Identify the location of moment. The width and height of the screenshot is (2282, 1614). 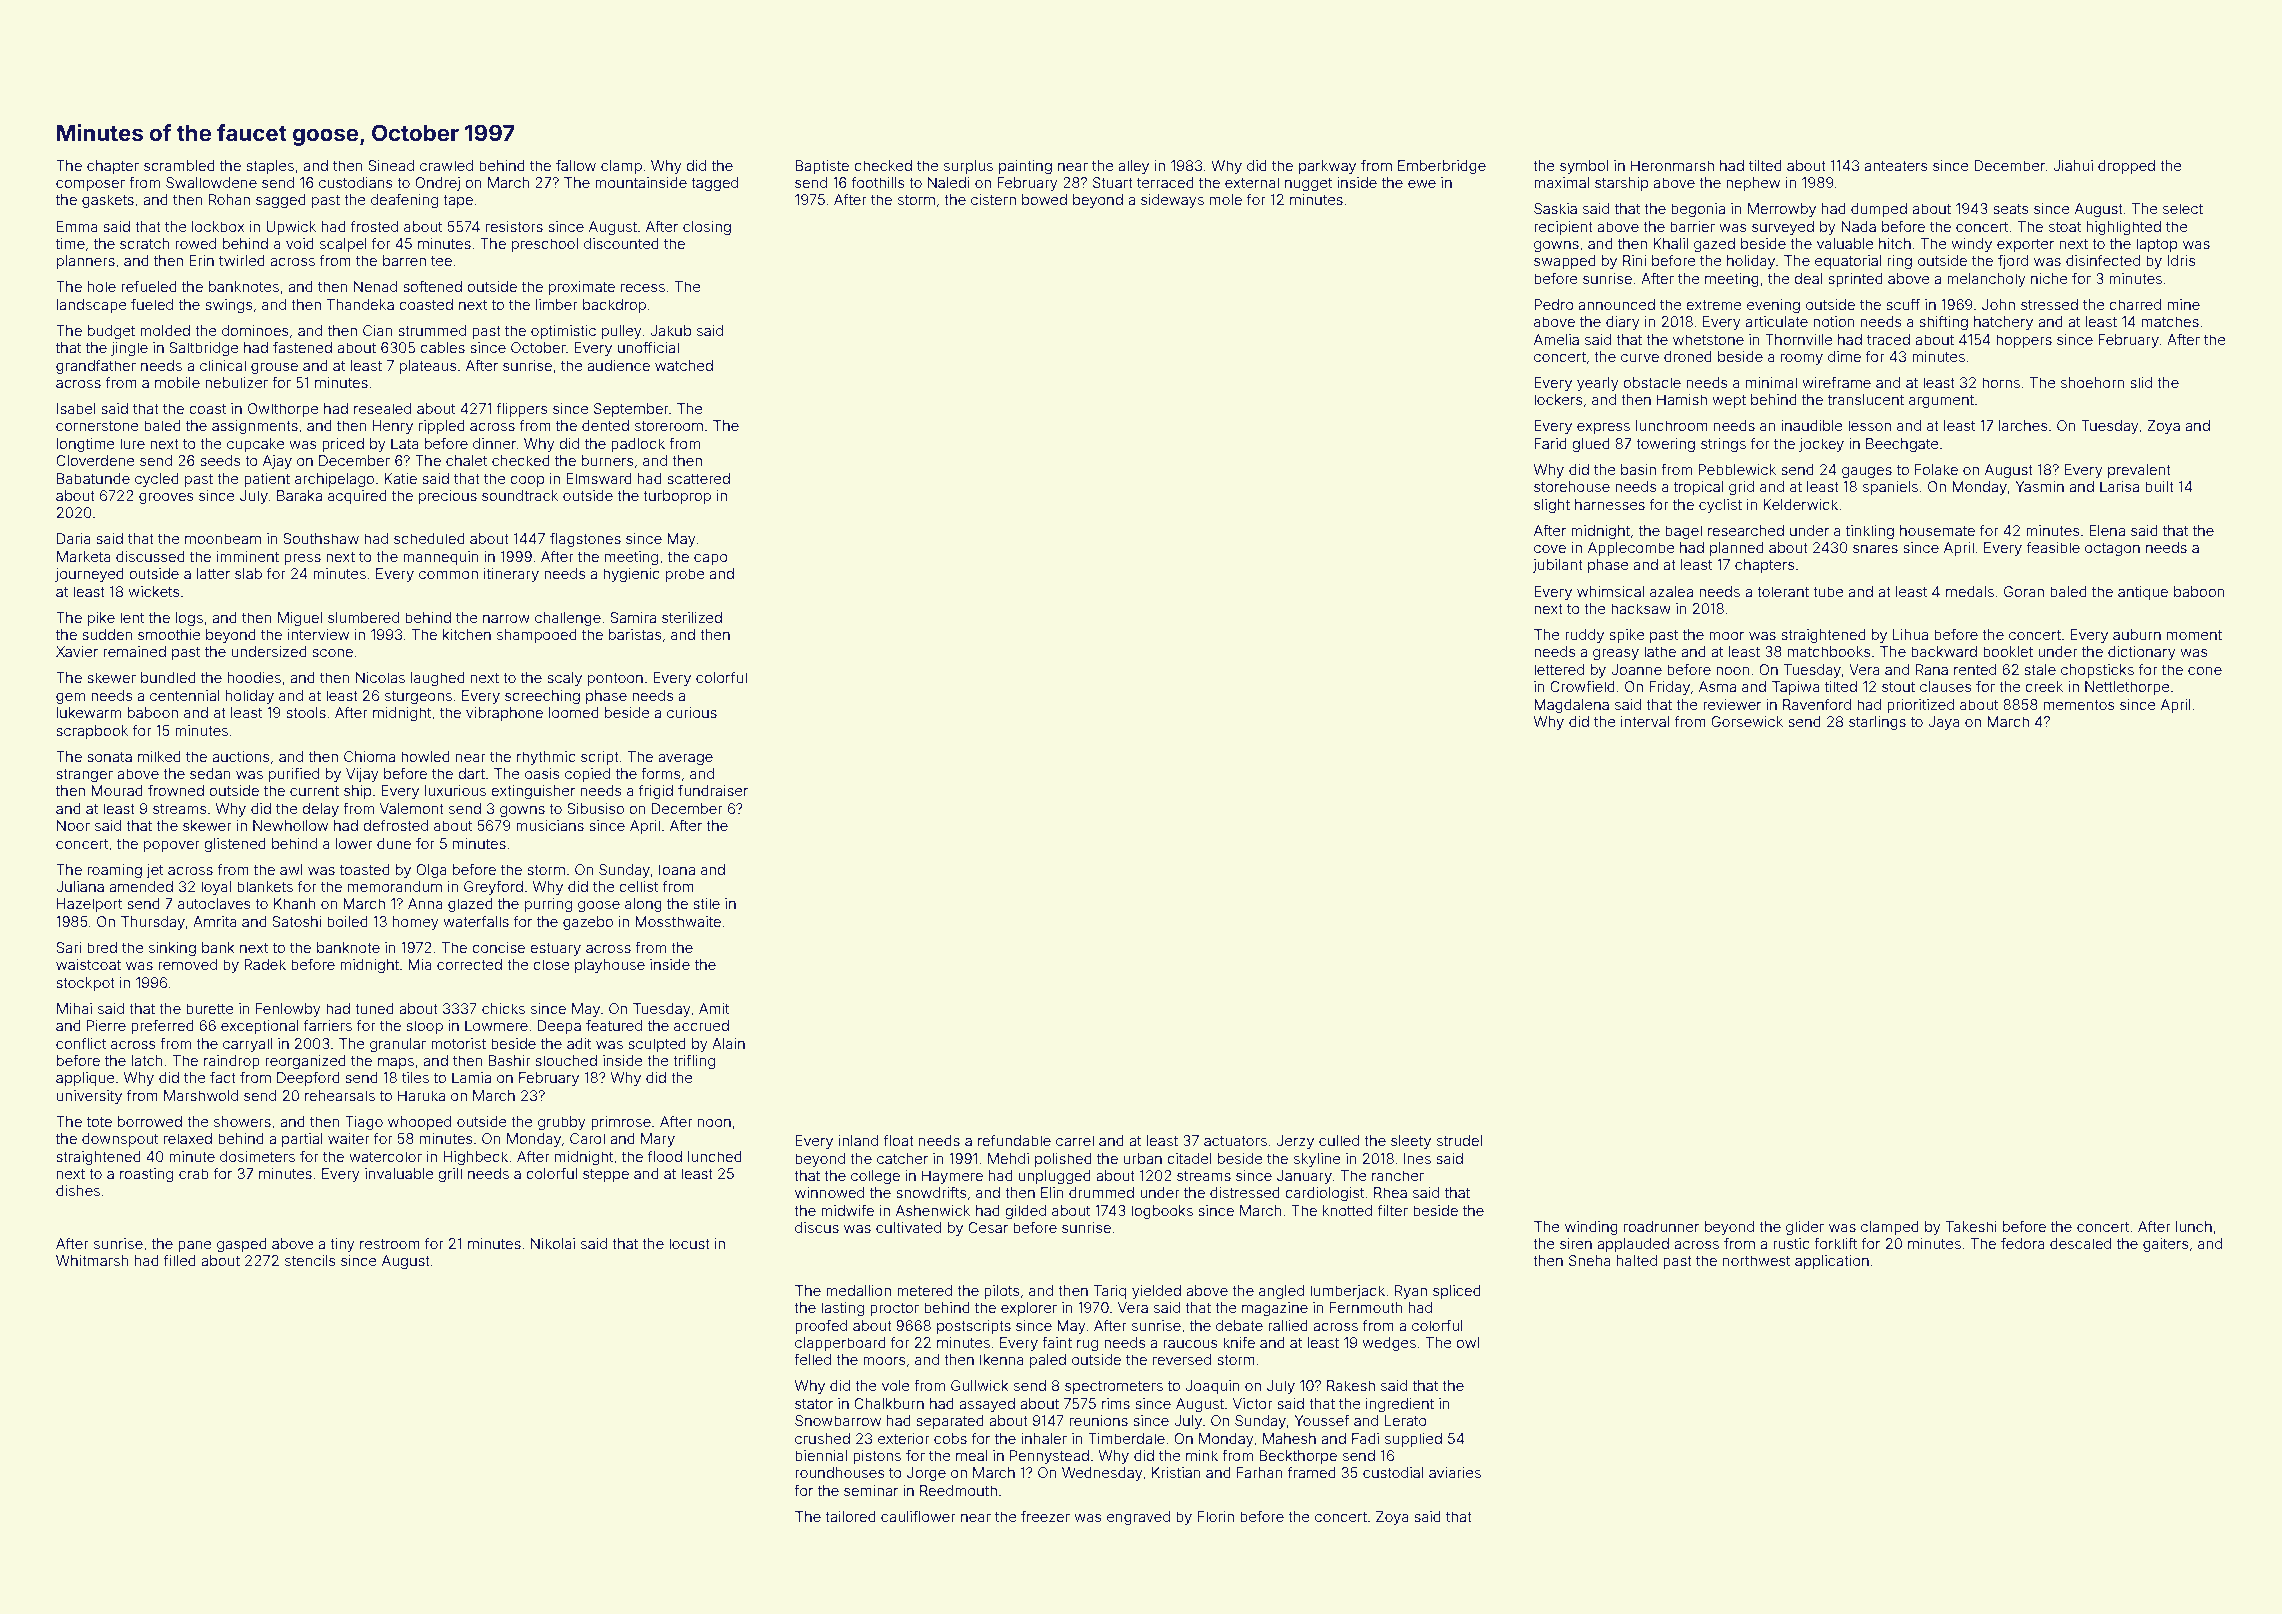
(2194, 635).
